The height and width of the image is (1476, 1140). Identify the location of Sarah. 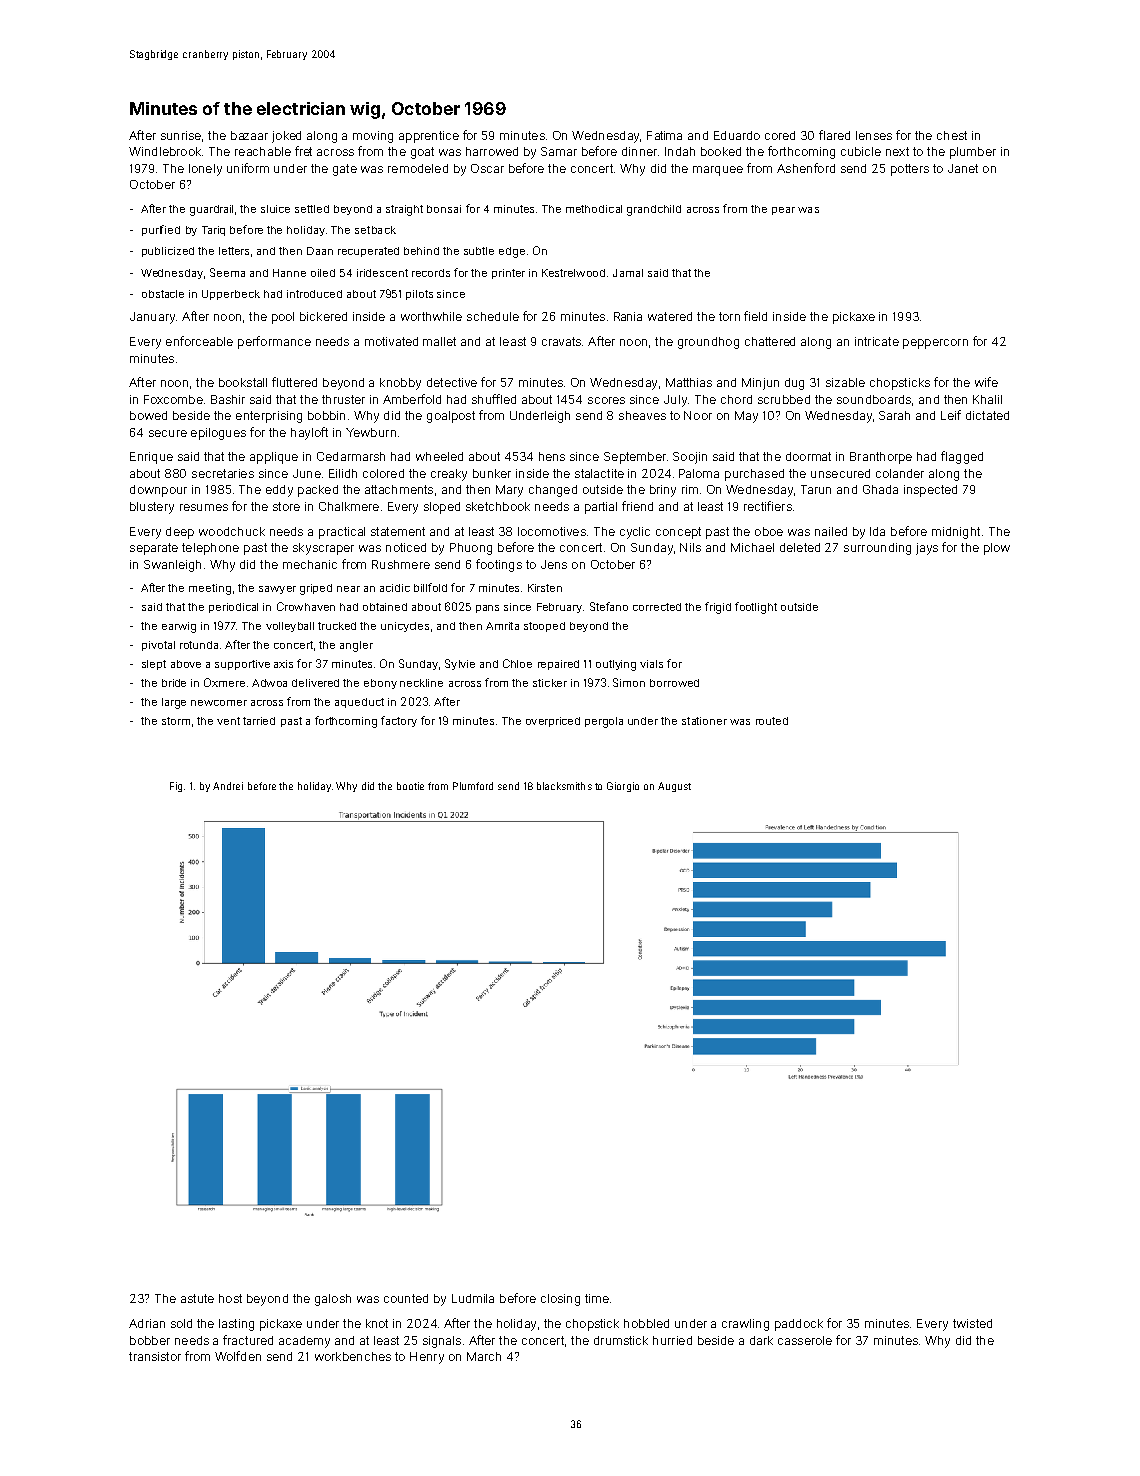
(894, 415).
